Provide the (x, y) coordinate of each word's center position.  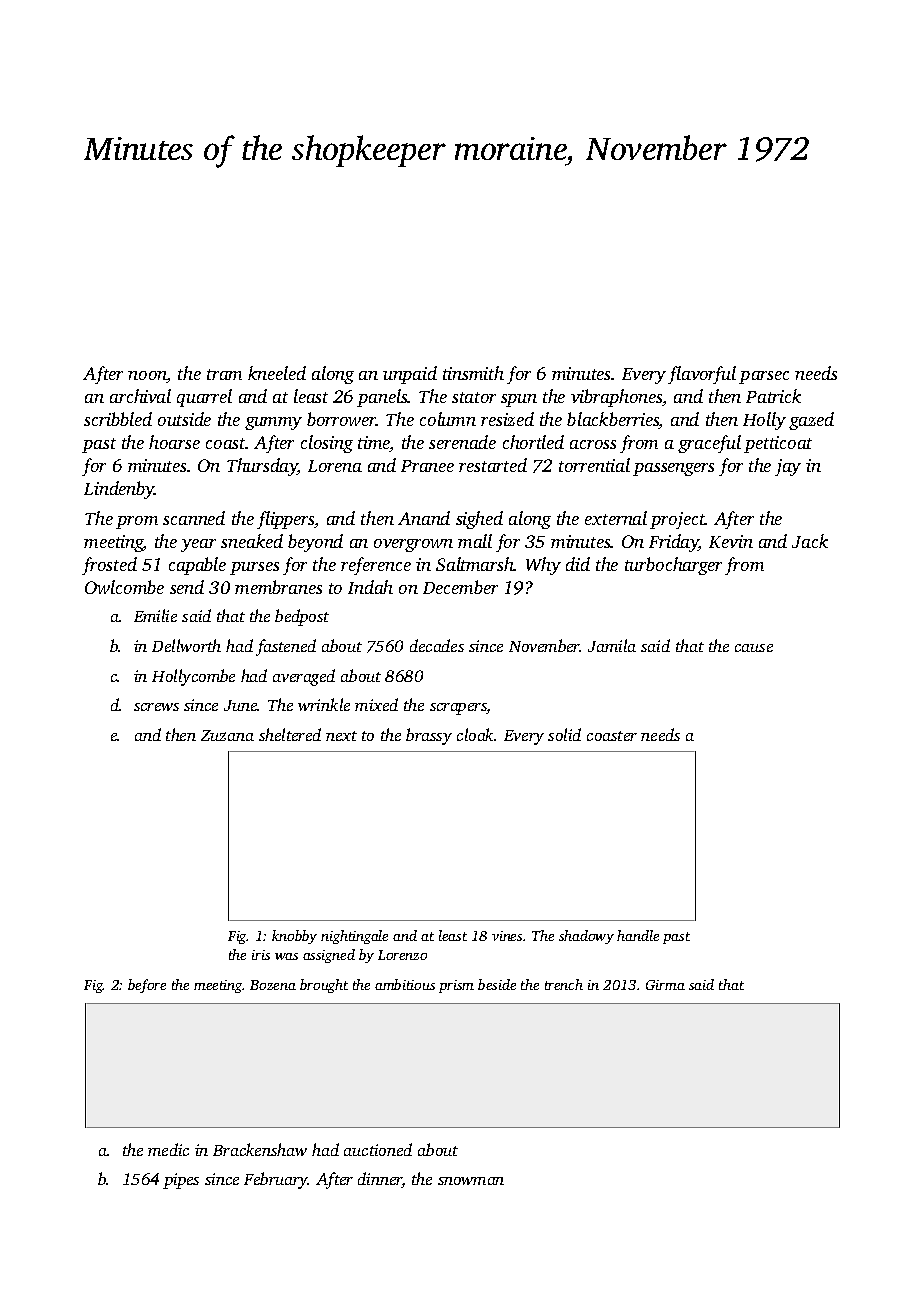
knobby (294, 937)
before (147, 986)
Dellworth (186, 645)
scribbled (118, 419)
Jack (810, 541)
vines (507, 936)
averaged (304, 677)
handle (638, 935)
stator (474, 397)
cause (754, 648)
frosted (109, 566)
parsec (764, 377)
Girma (665, 985)
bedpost (302, 617)
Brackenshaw (260, 1149)
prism (456, 986)
